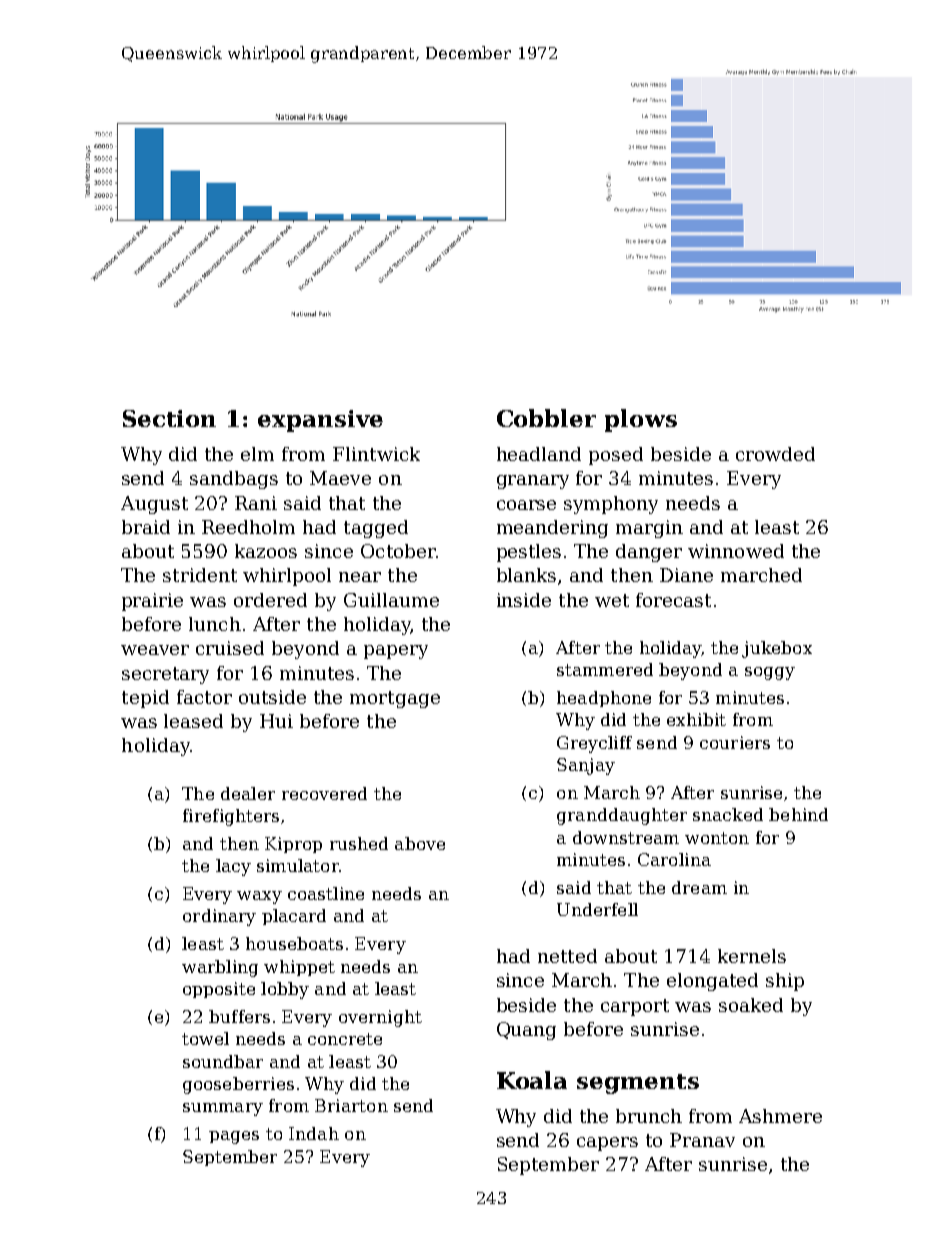 This screenshot has width=952, height=1233. What do you see at coordinates (770, 673) in the screenshot?
I see `soggy` at bounding box center [770, 673].
